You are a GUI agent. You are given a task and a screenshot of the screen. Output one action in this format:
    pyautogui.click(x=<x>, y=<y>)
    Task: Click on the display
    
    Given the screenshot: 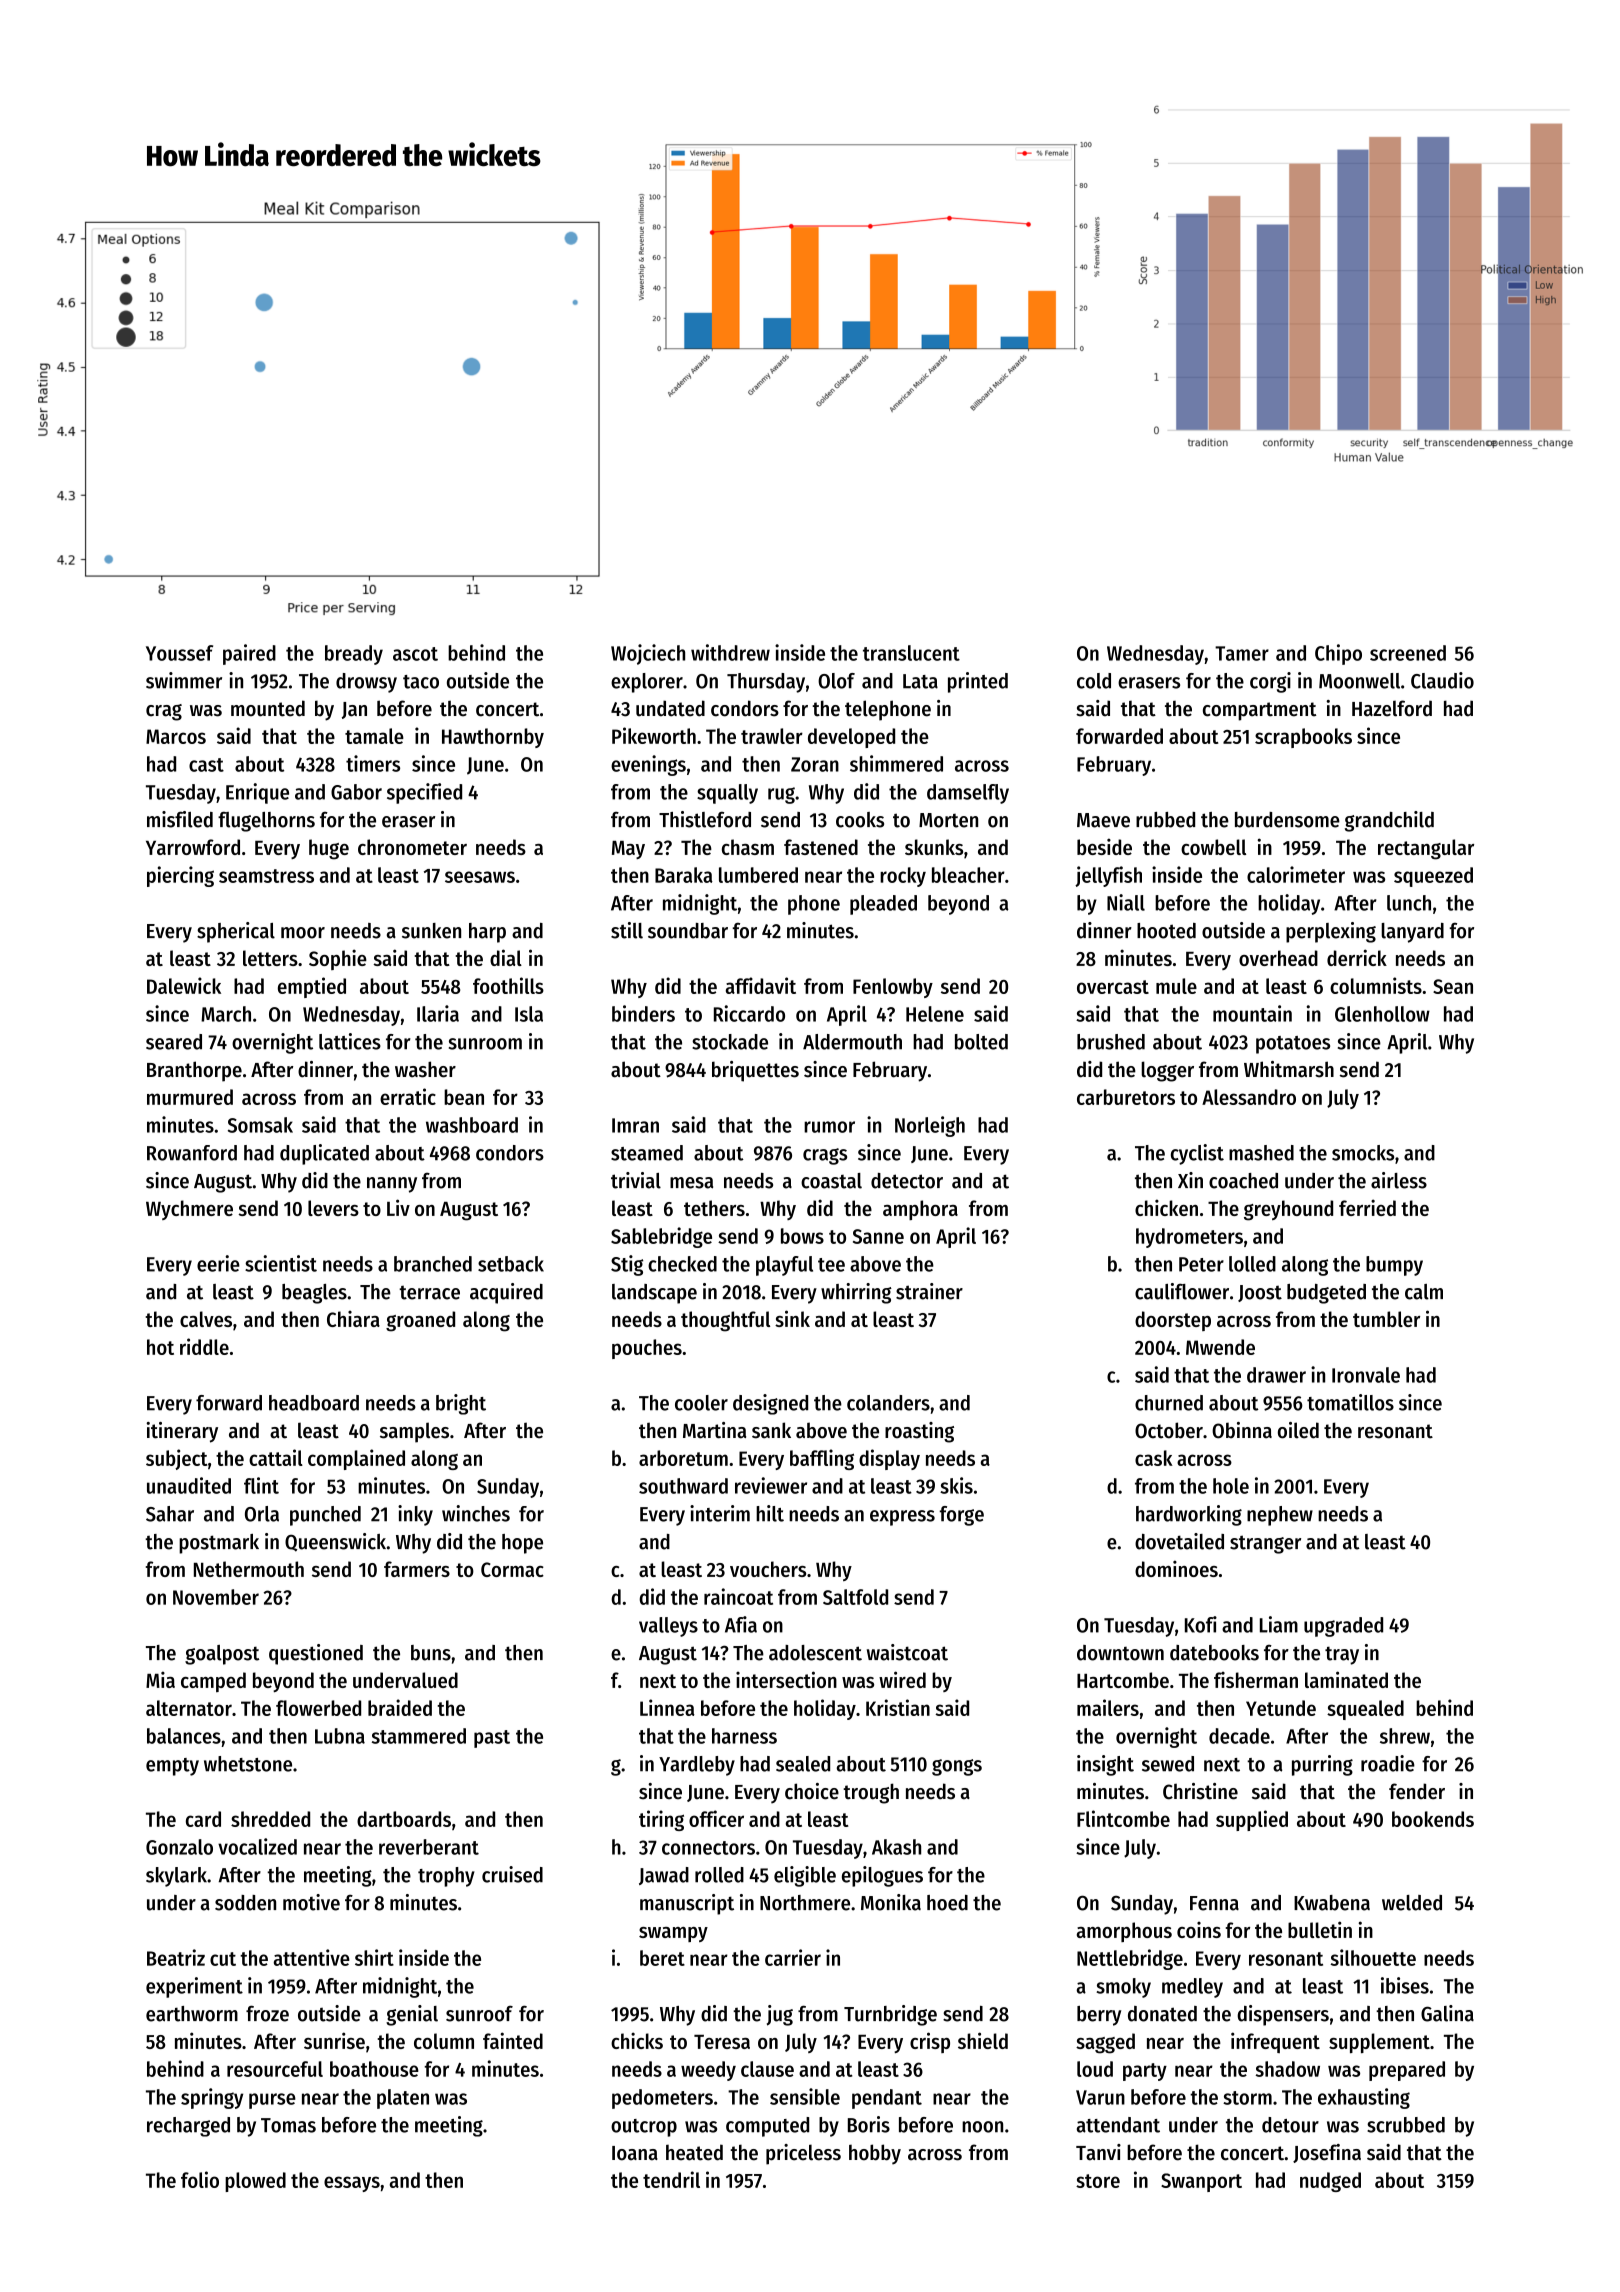 What is the action you would take?
    pyautogui.click(x=889, y=1459)
